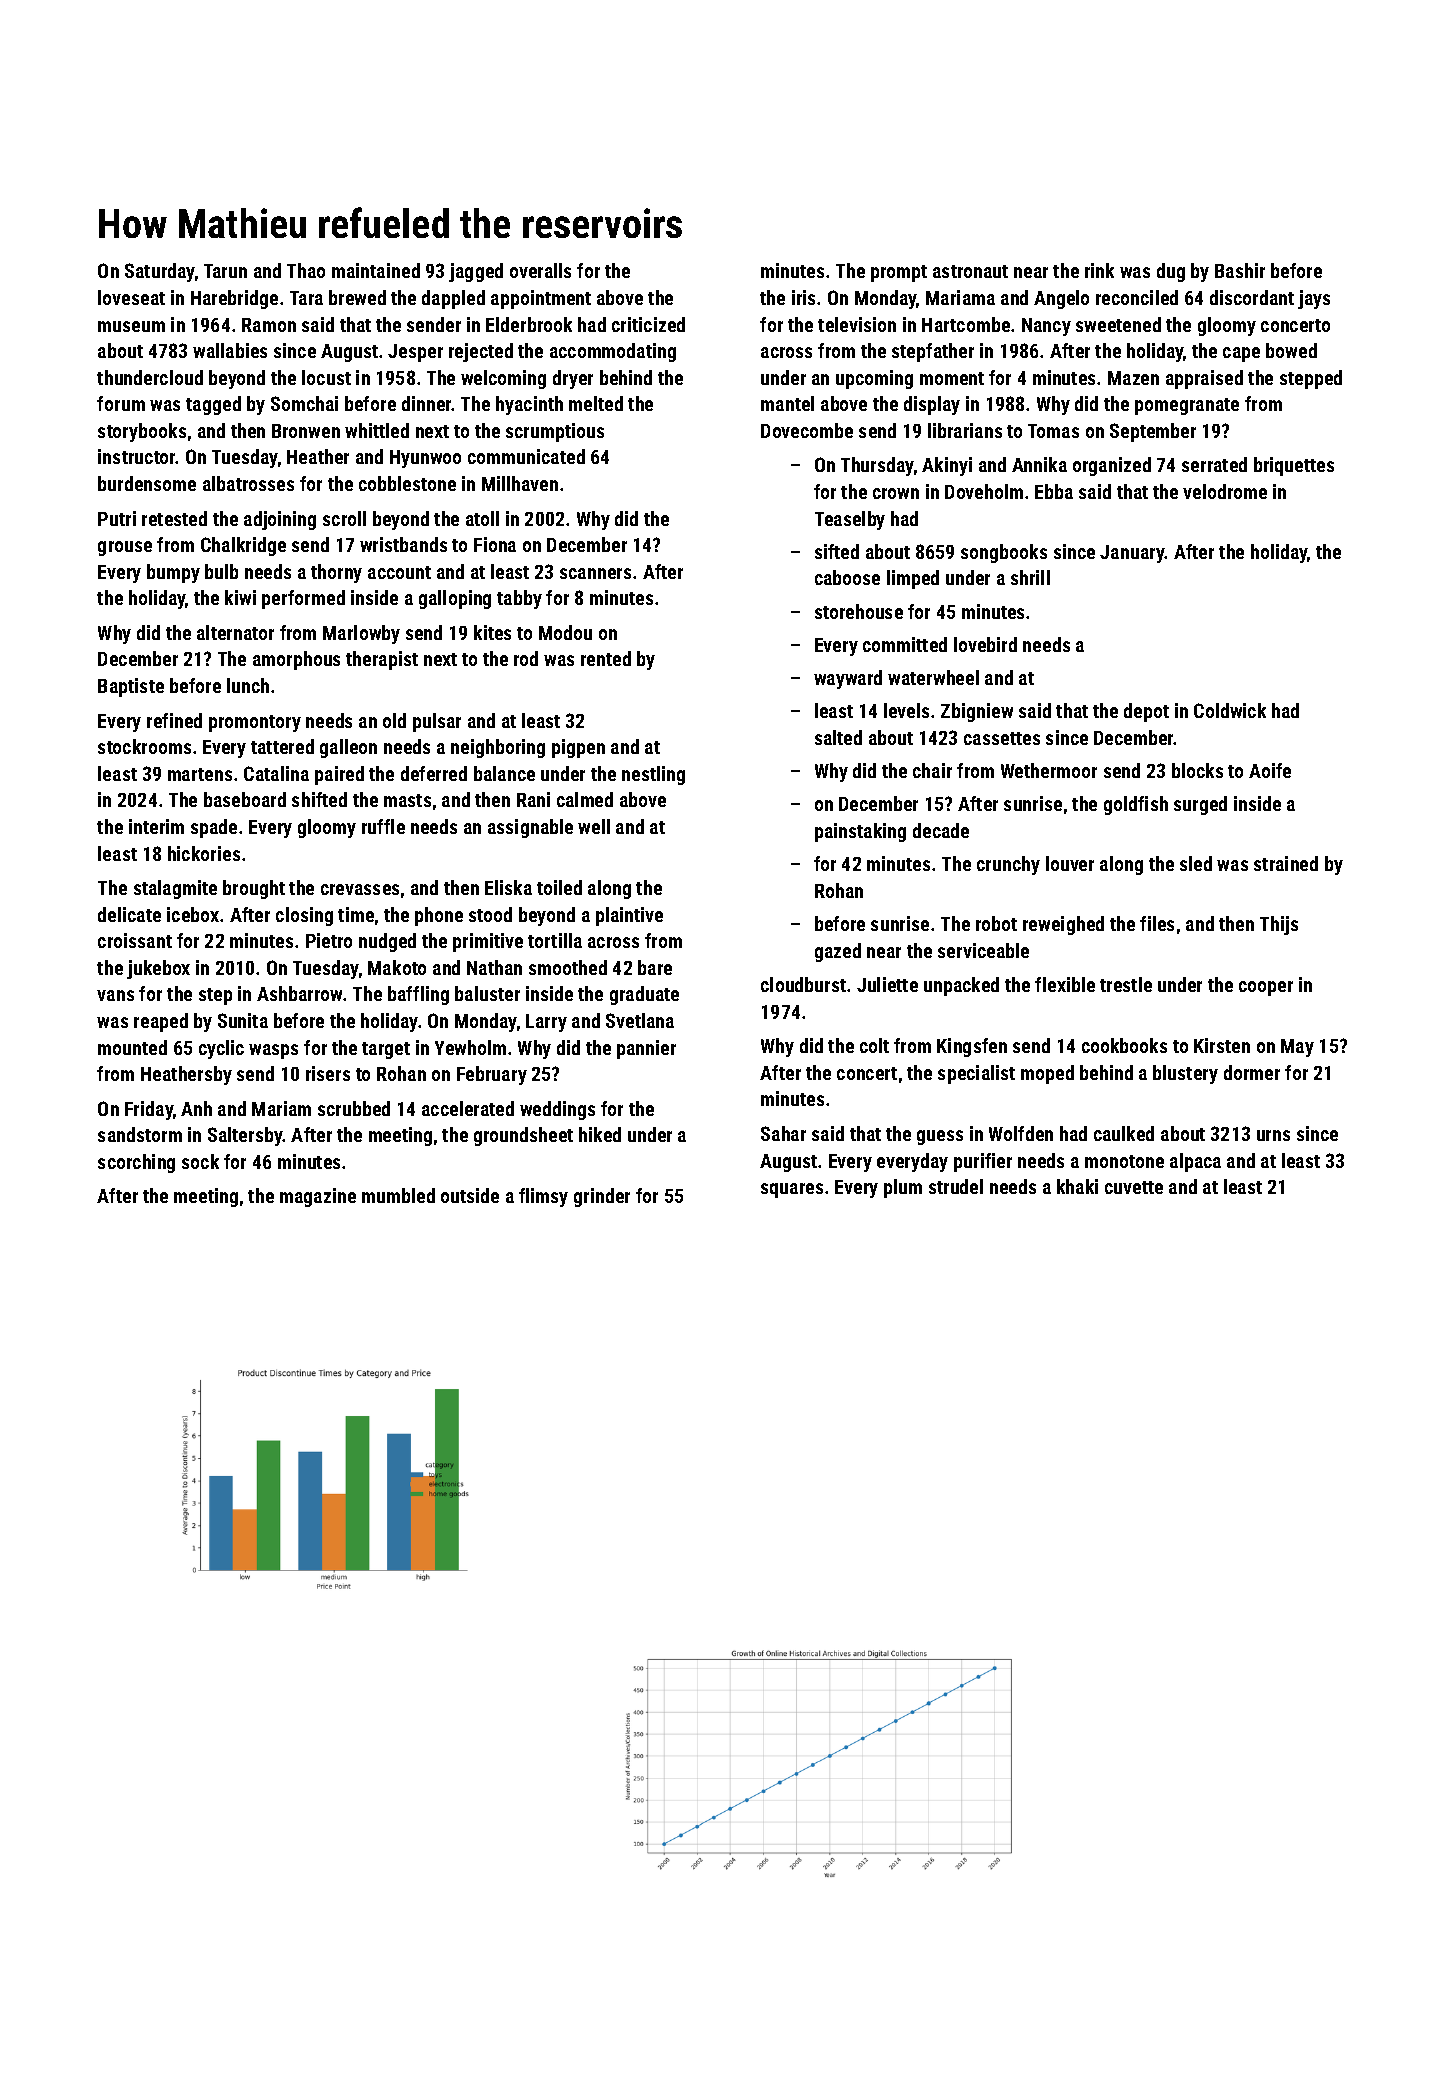 This screenshot has width=1450, height=2100. Describe the element at coordinates (837, 551) in the screenshot. I see `sifted` at that location.
